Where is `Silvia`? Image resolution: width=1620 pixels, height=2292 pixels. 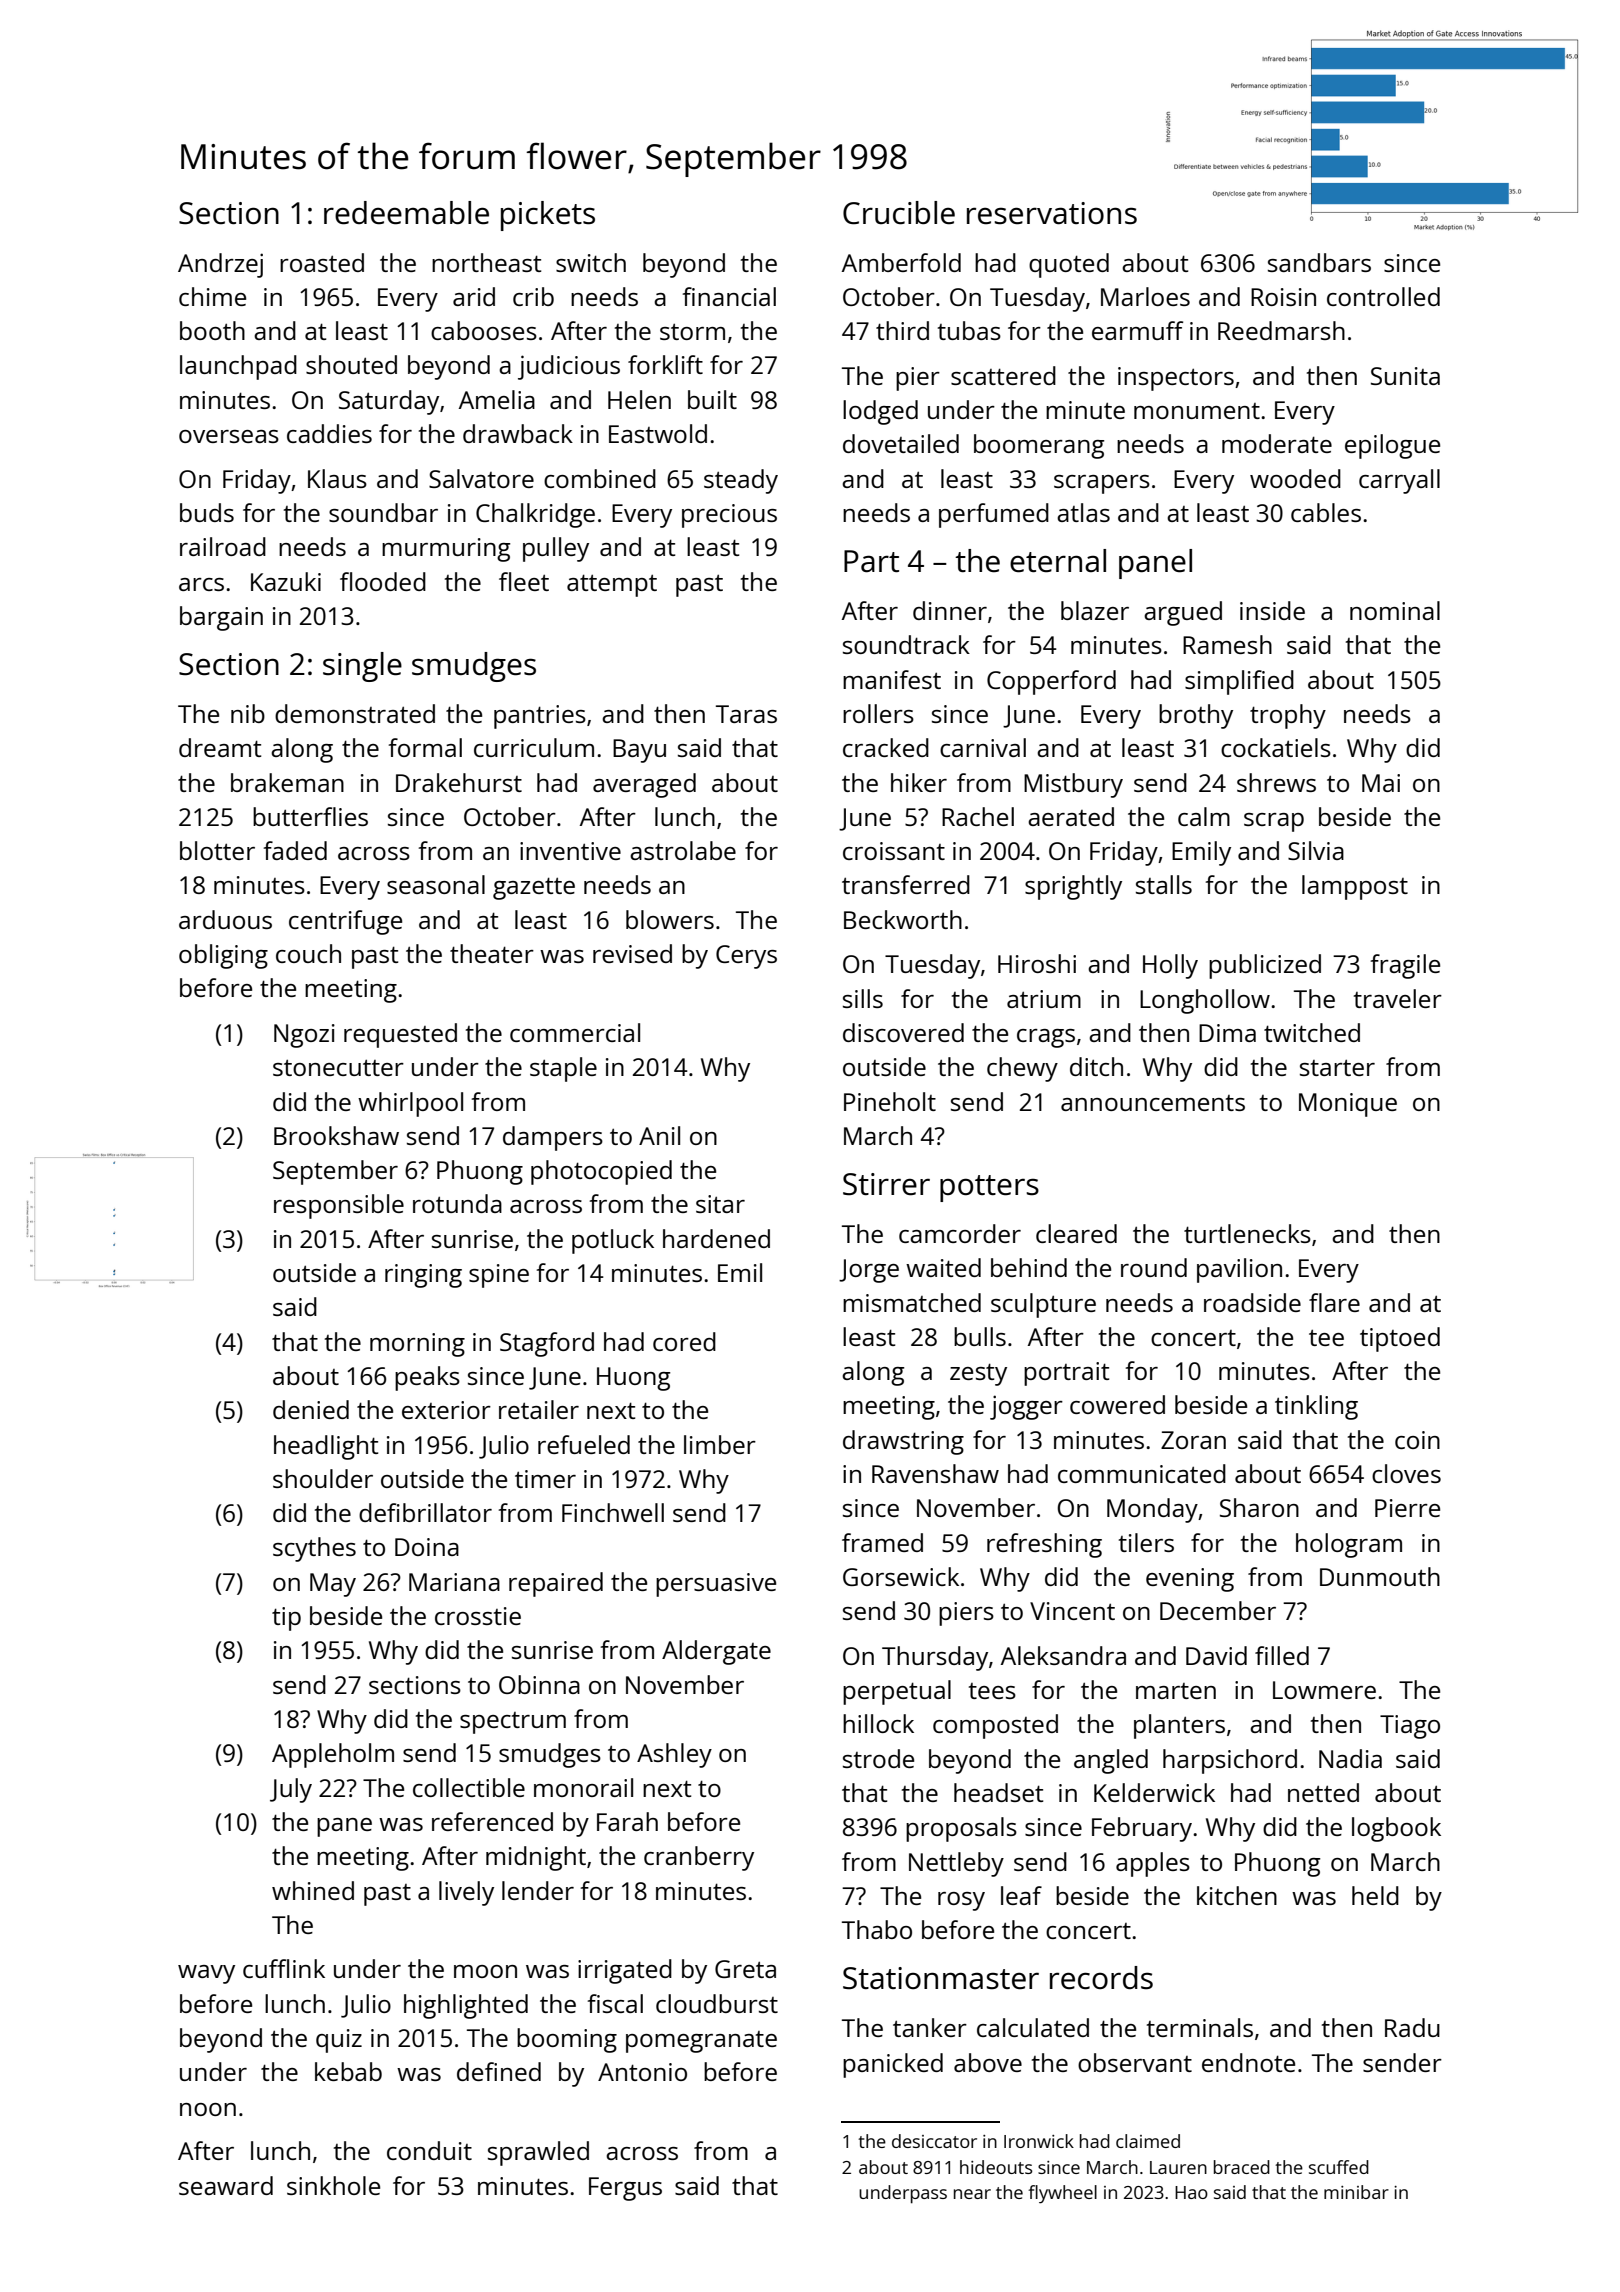
Silvia is located at coordinates (1316, 850).
